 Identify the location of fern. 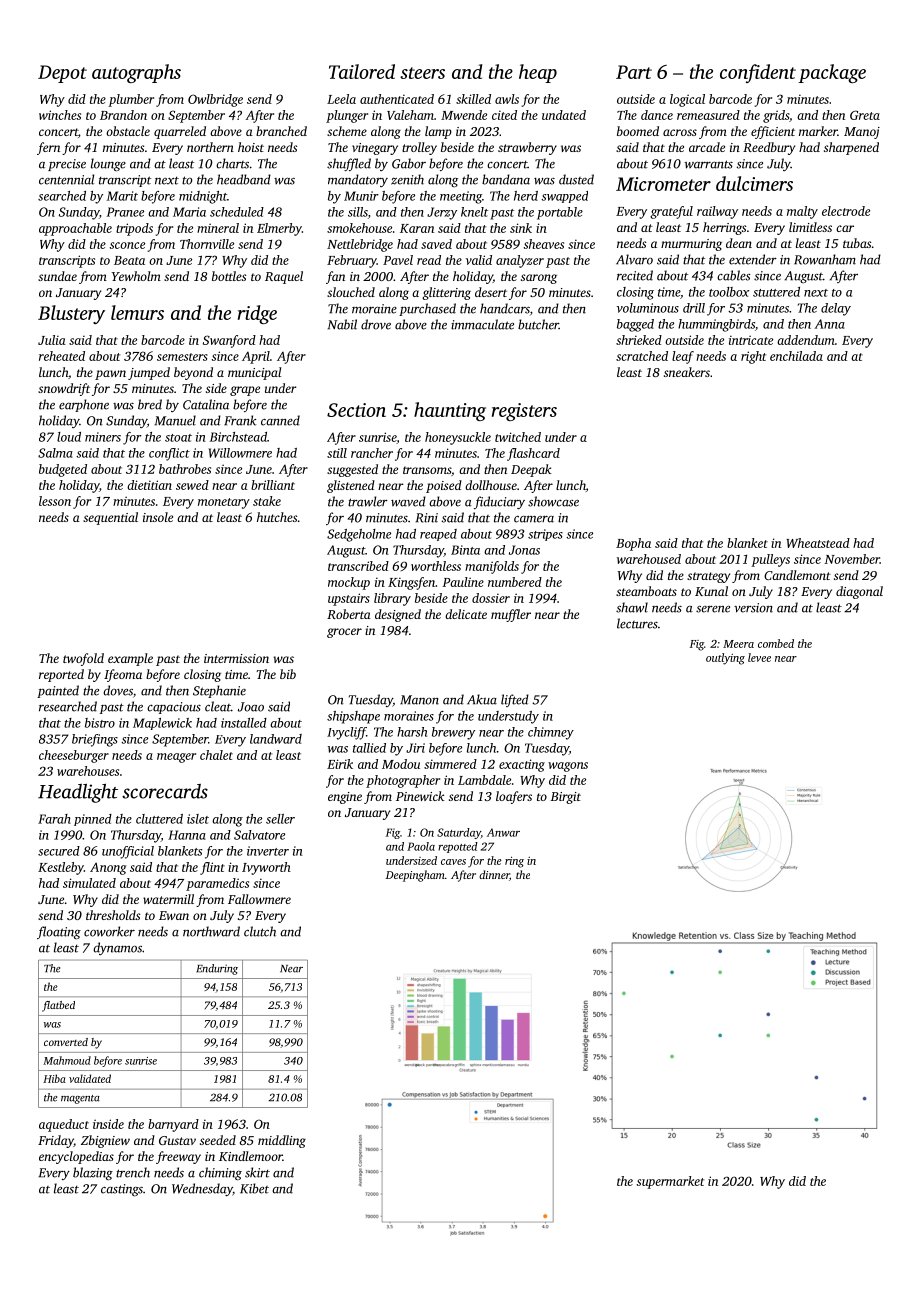
(48, 148).
